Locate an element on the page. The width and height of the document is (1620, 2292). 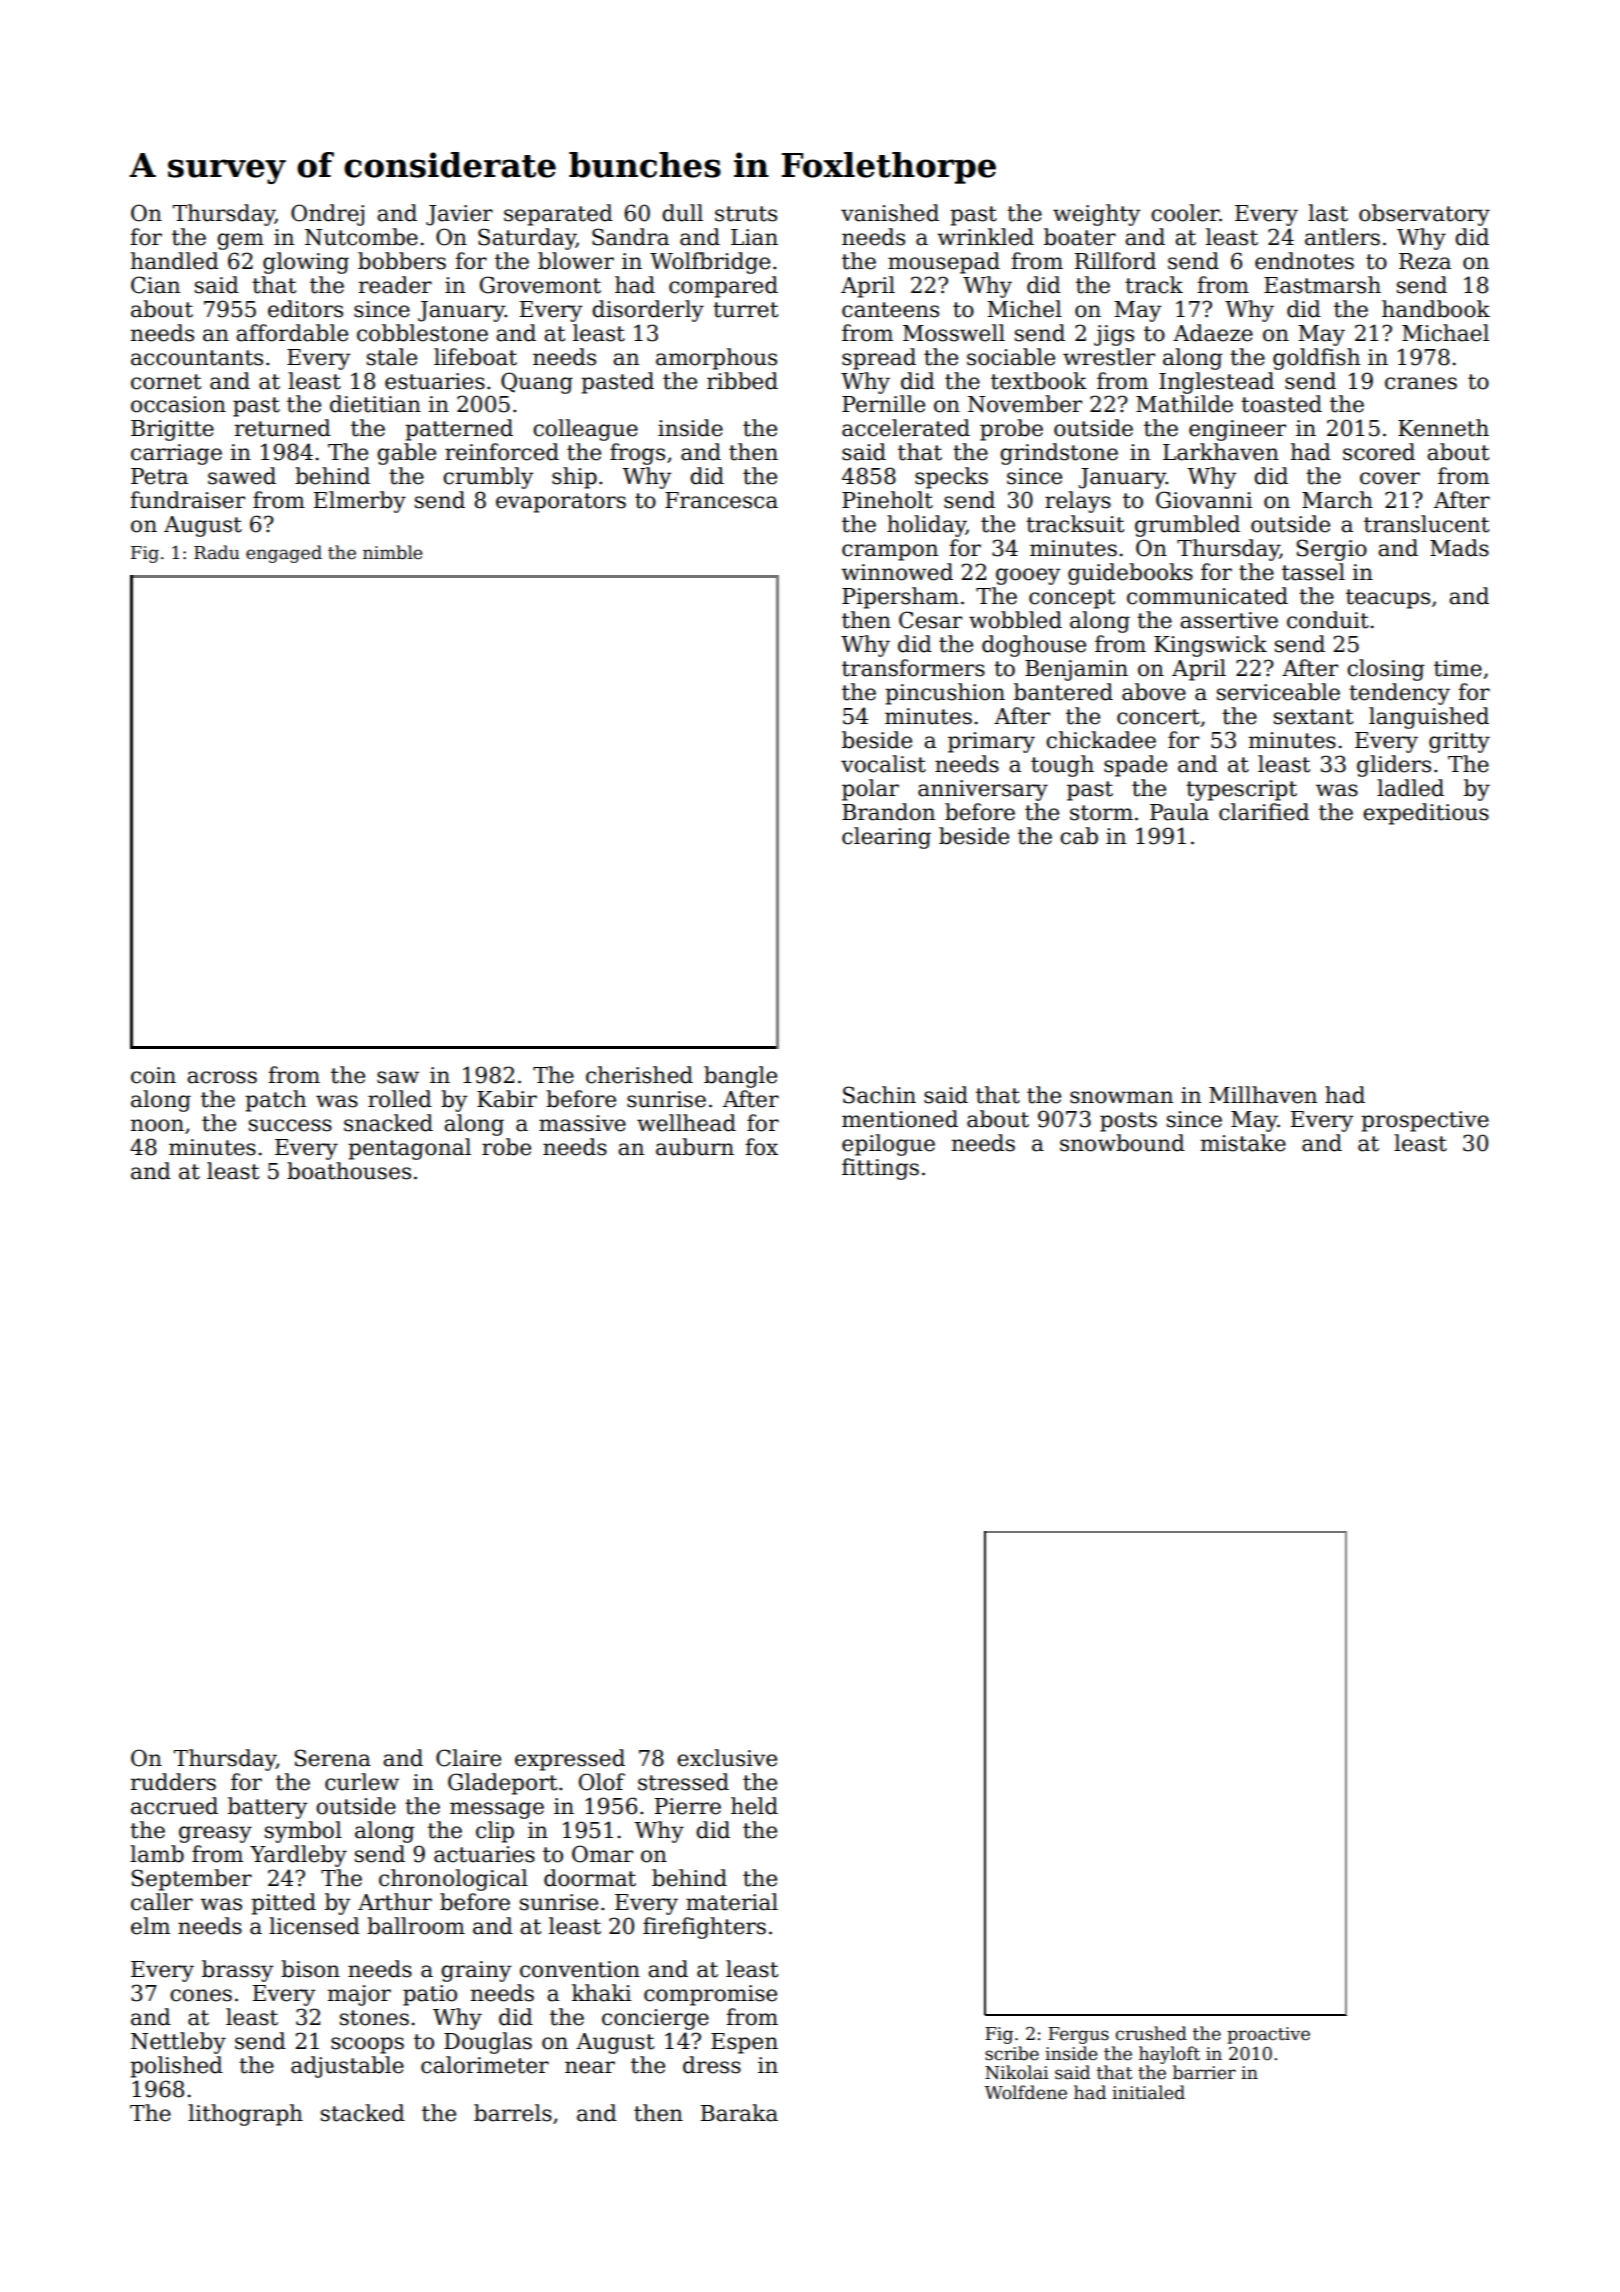
Baraka is located at coordinates (739, 2113).
